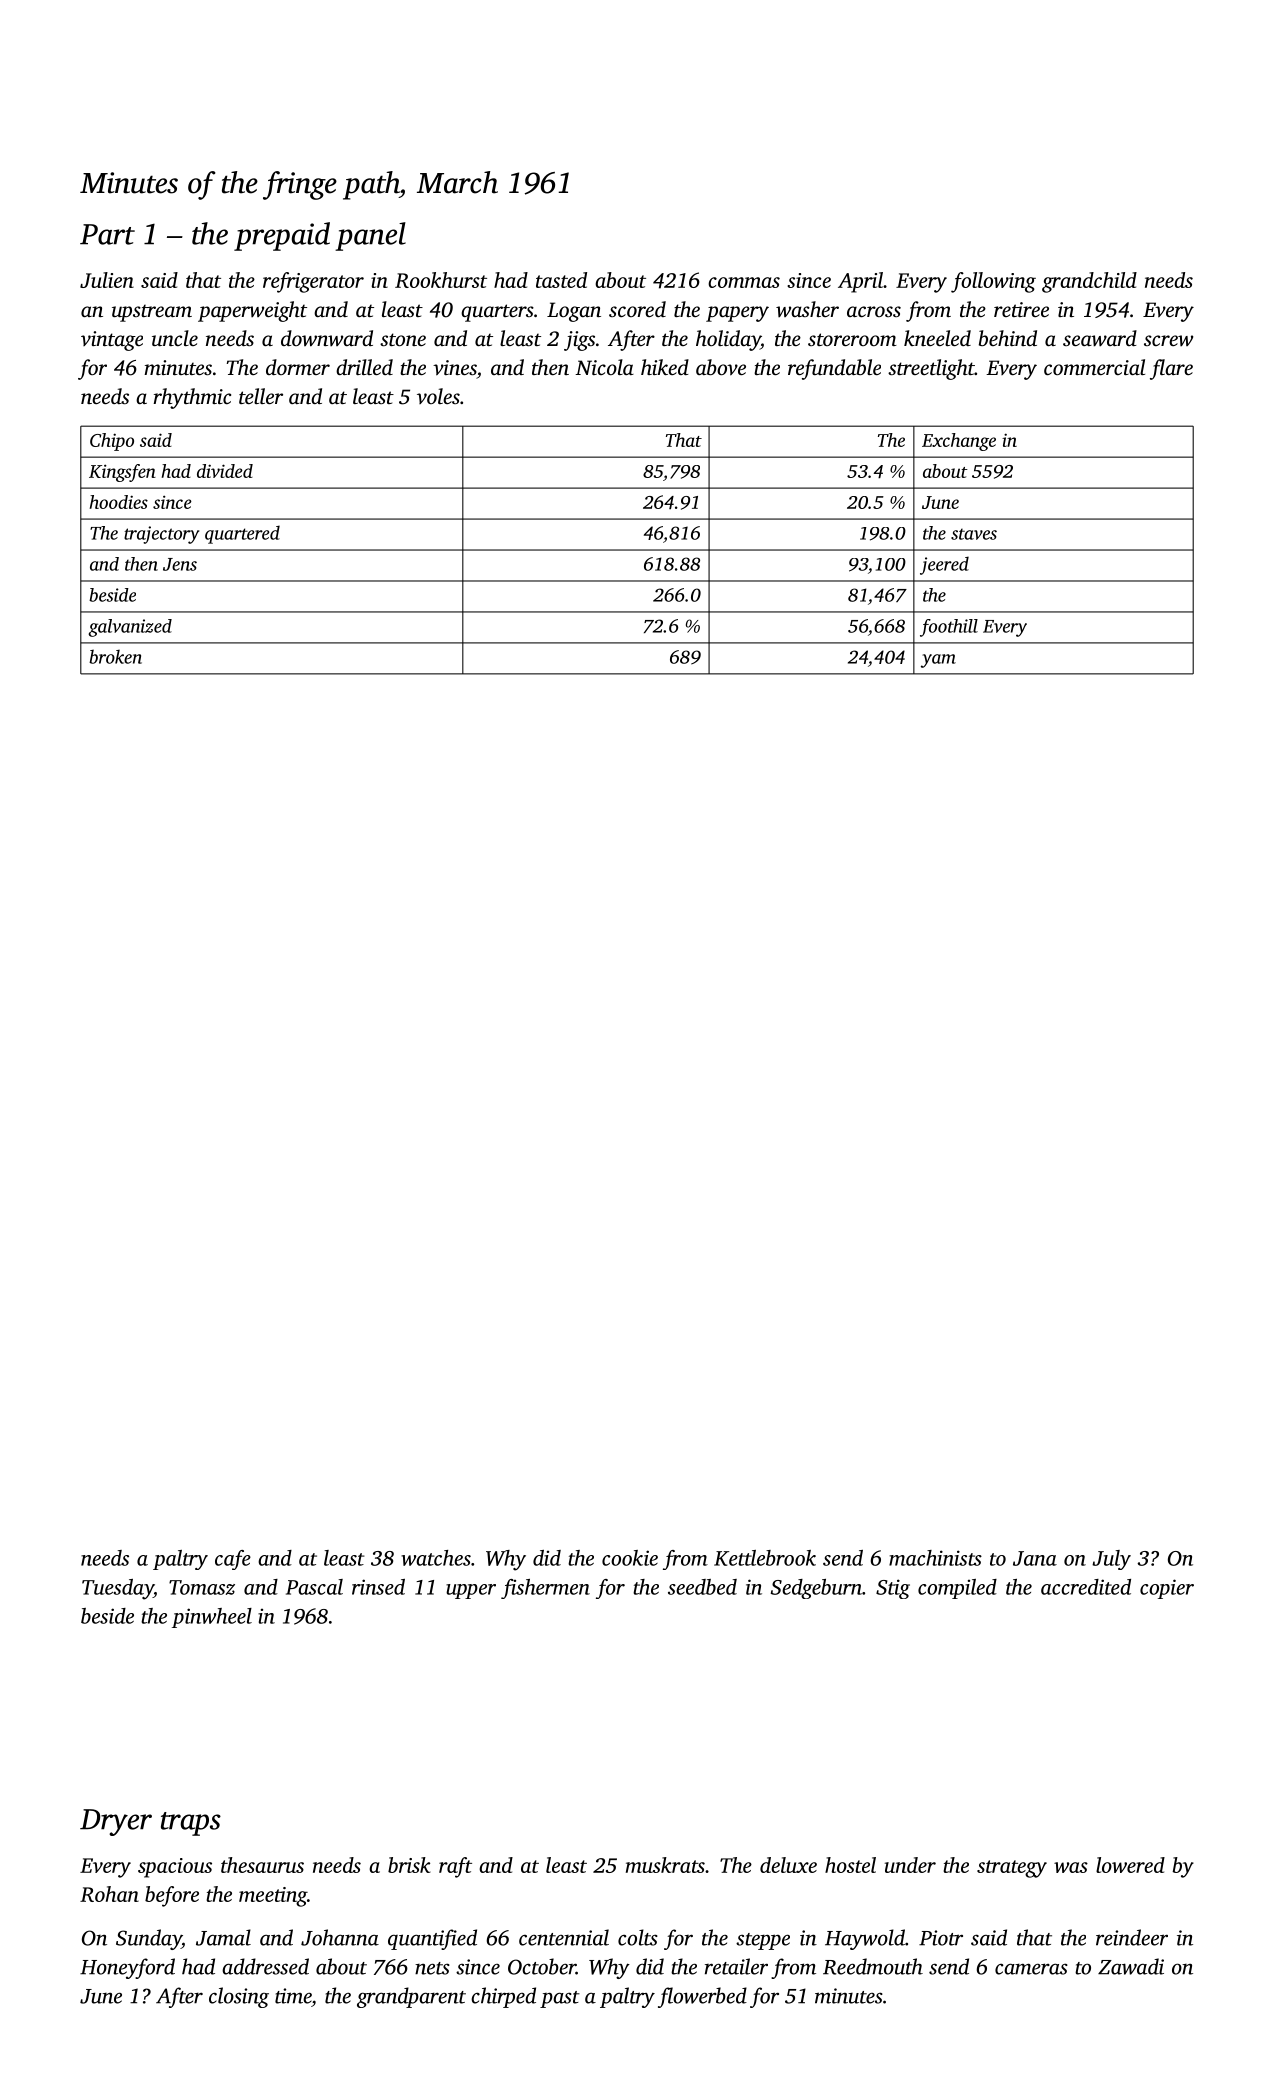  Describe the element at coordinates (233, 1560) in the screenshot. I see `cafe` at that location.
